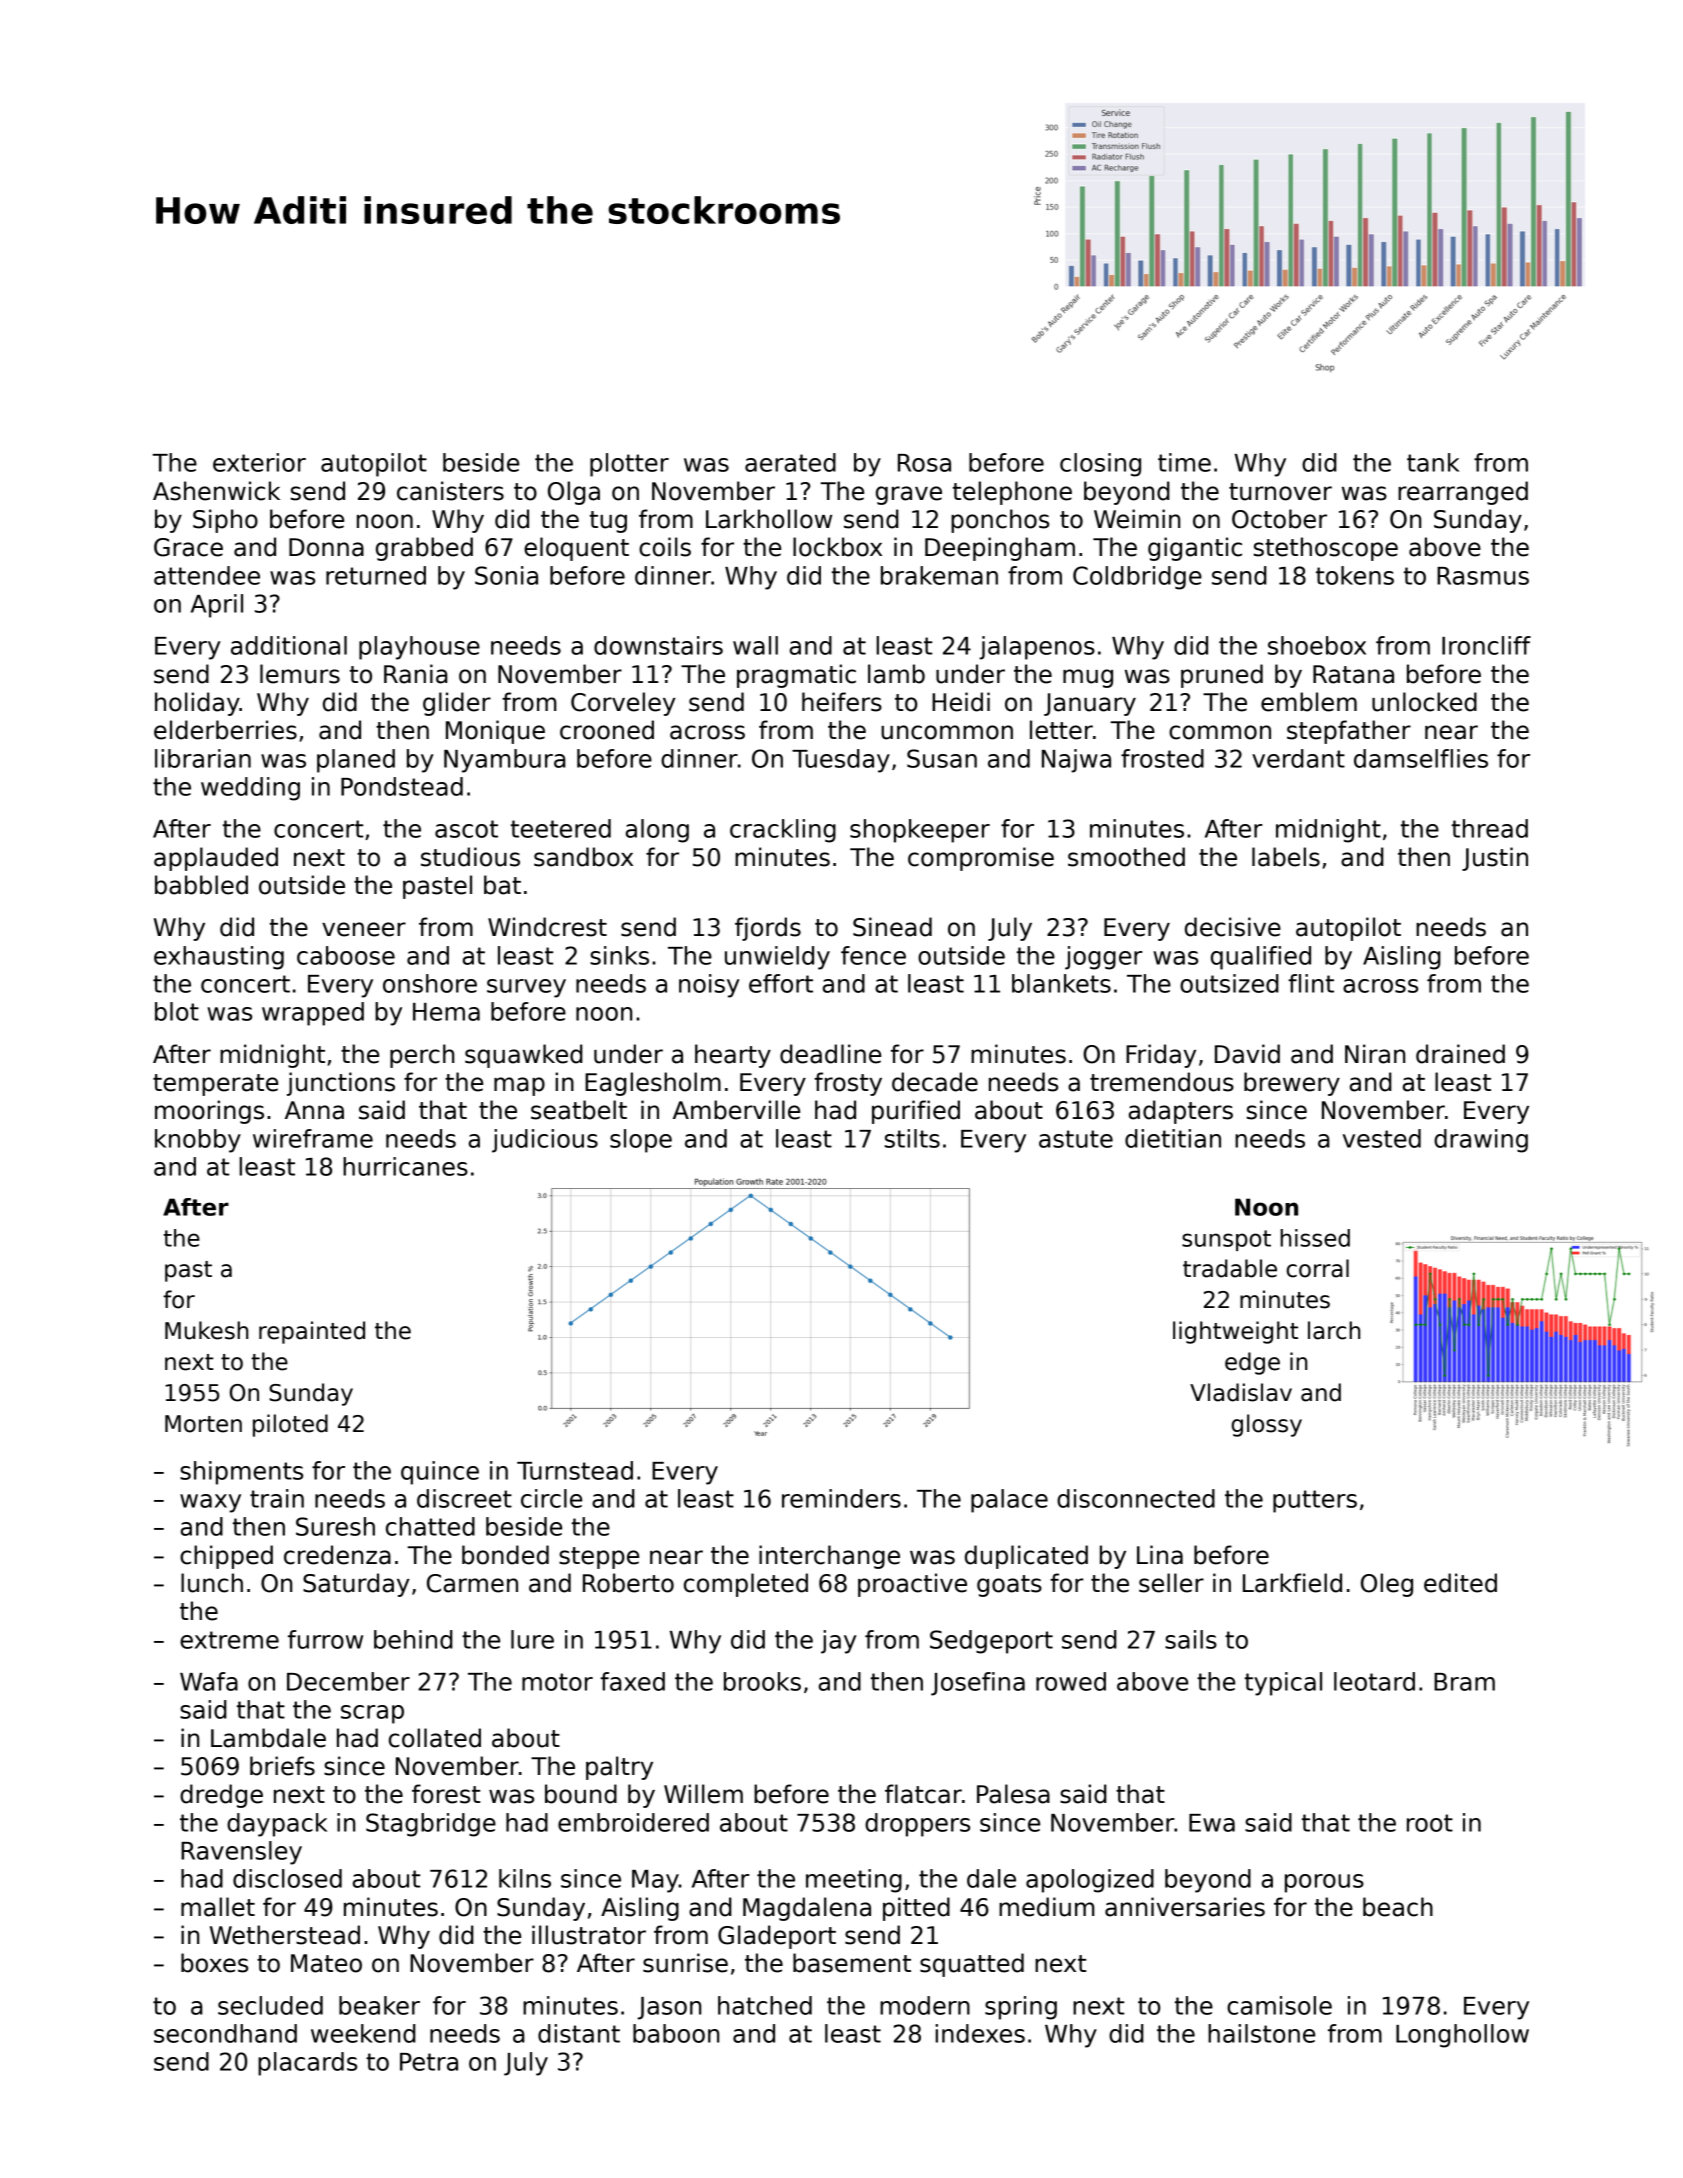 The width and height of the screenshot is (1683, 2178). I want to click on rearranged, so click(1463, 493).
